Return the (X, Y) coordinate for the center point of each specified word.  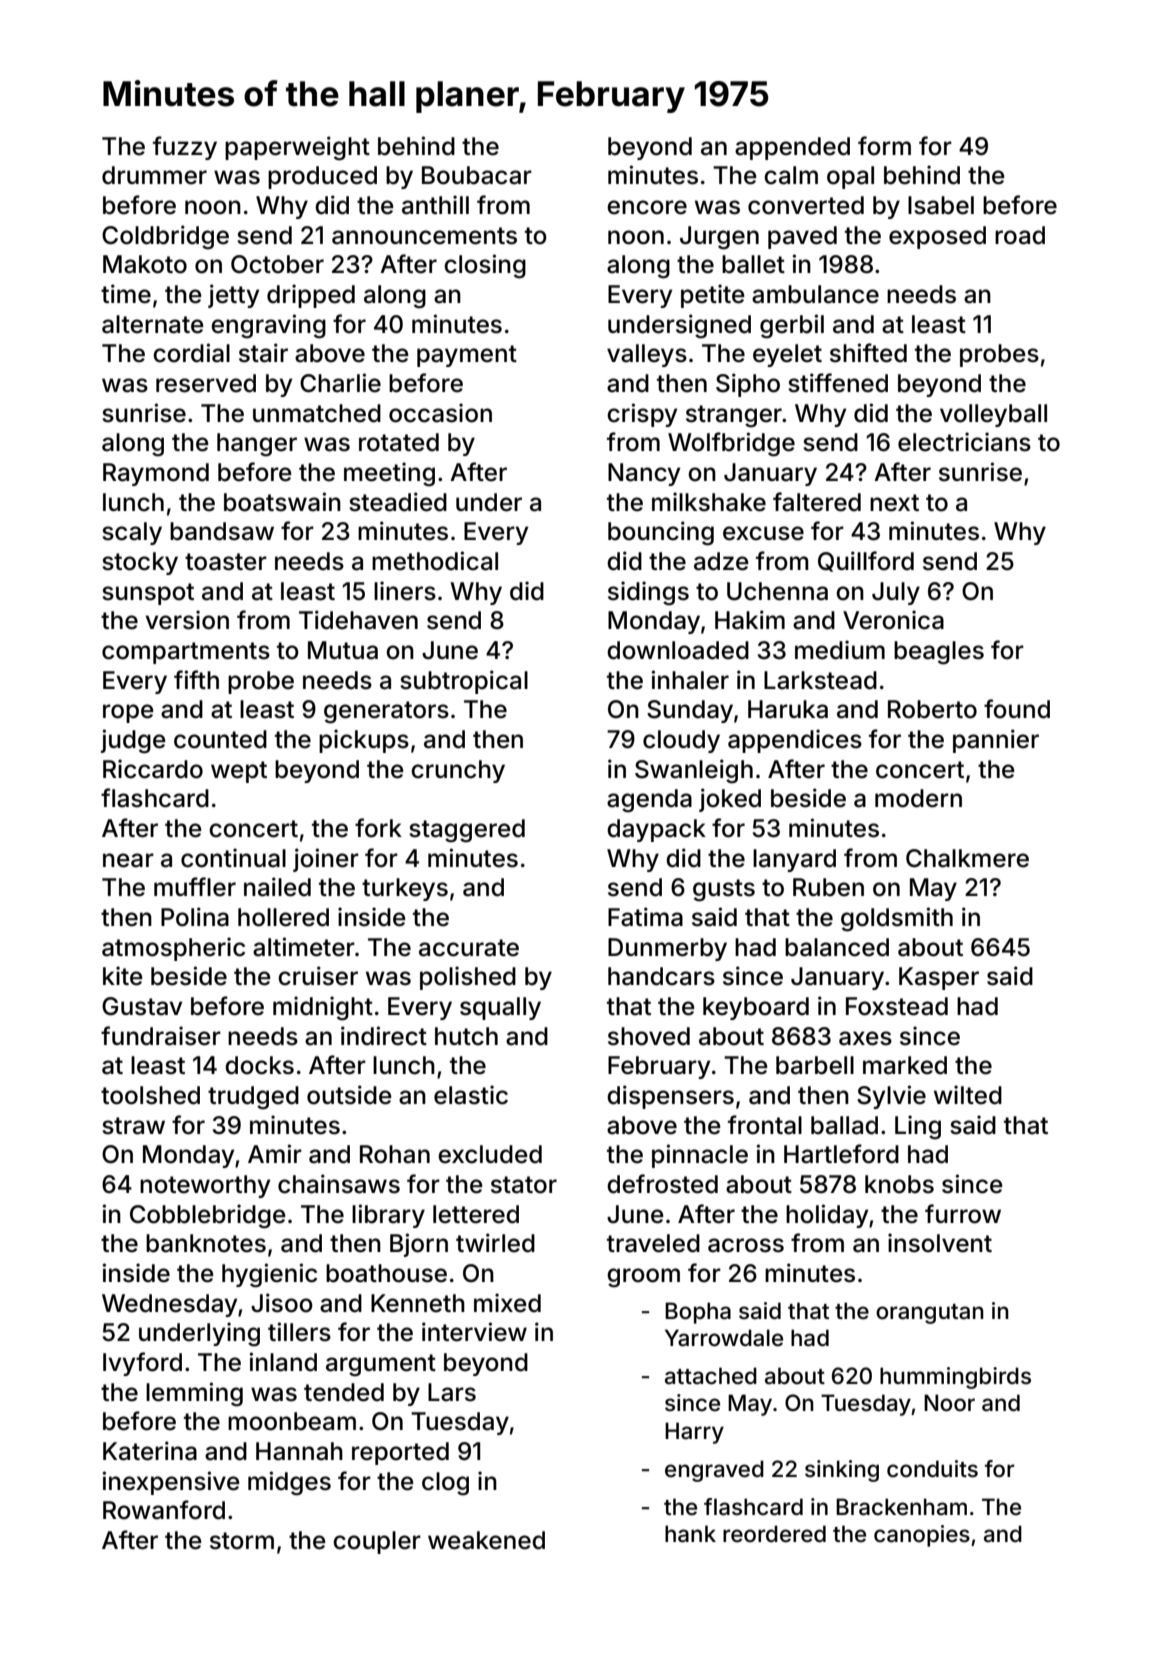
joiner (326, 860)
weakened (486, 1540)
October (277, 264)
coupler (377, 1542)
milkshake (709, 502)
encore (647, 207)
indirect (384, 1036)
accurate (469, 948)
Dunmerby (667, 949)
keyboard (756, 1008)
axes (865, 1038)
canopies (922, 1536)
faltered (817, 502)
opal (850, 177)
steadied (398, 502)
